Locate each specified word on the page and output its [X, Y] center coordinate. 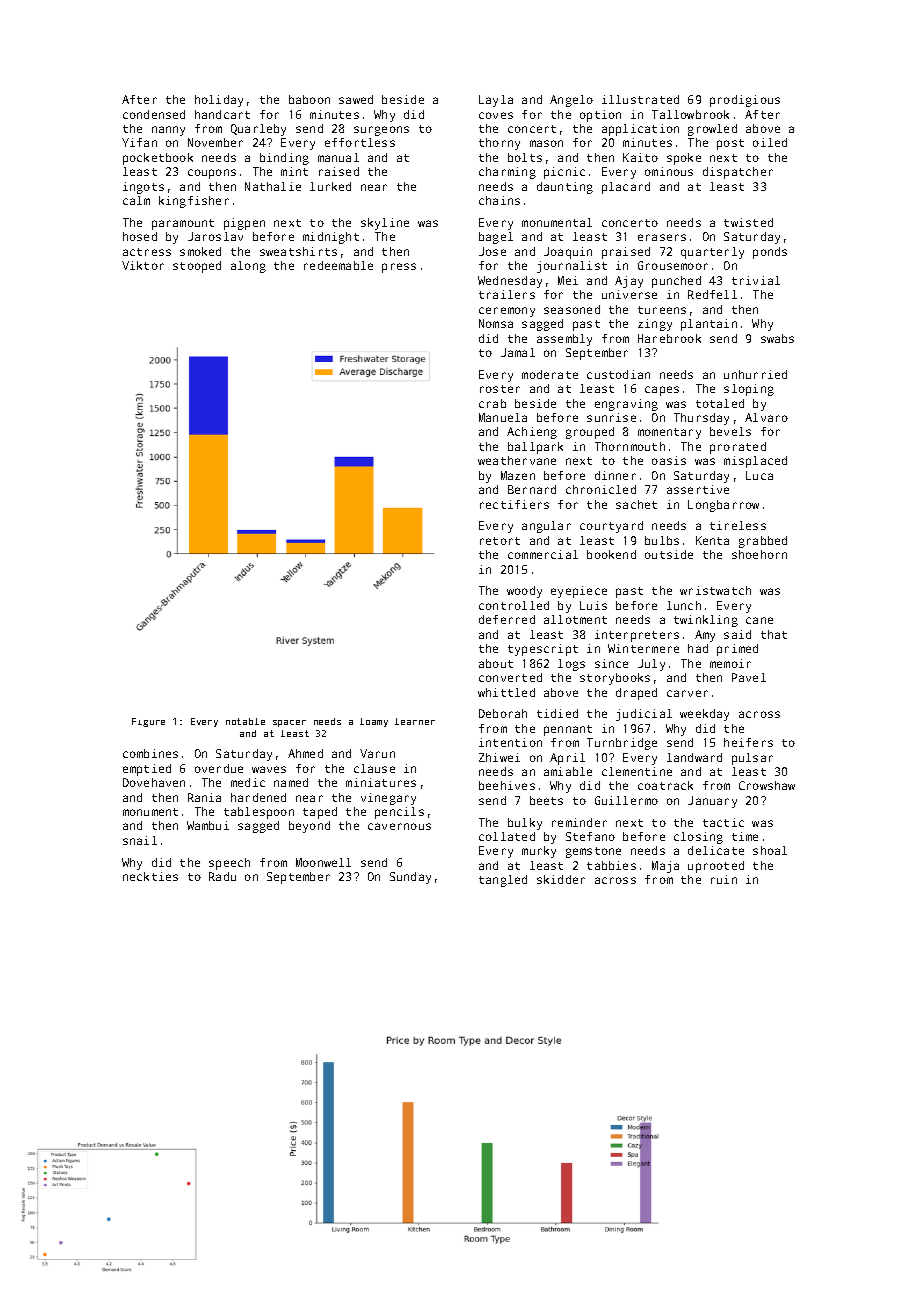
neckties [150, 876]
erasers [662, 237]
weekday [704, 715]
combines [150, 753]
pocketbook [158, 159]
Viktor [143, 265]
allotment [575, 619]
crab [492, 403]
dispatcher [738, 173]
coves [496, 115]
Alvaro [766, 417]
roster [500, 389]
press [399, 268]
